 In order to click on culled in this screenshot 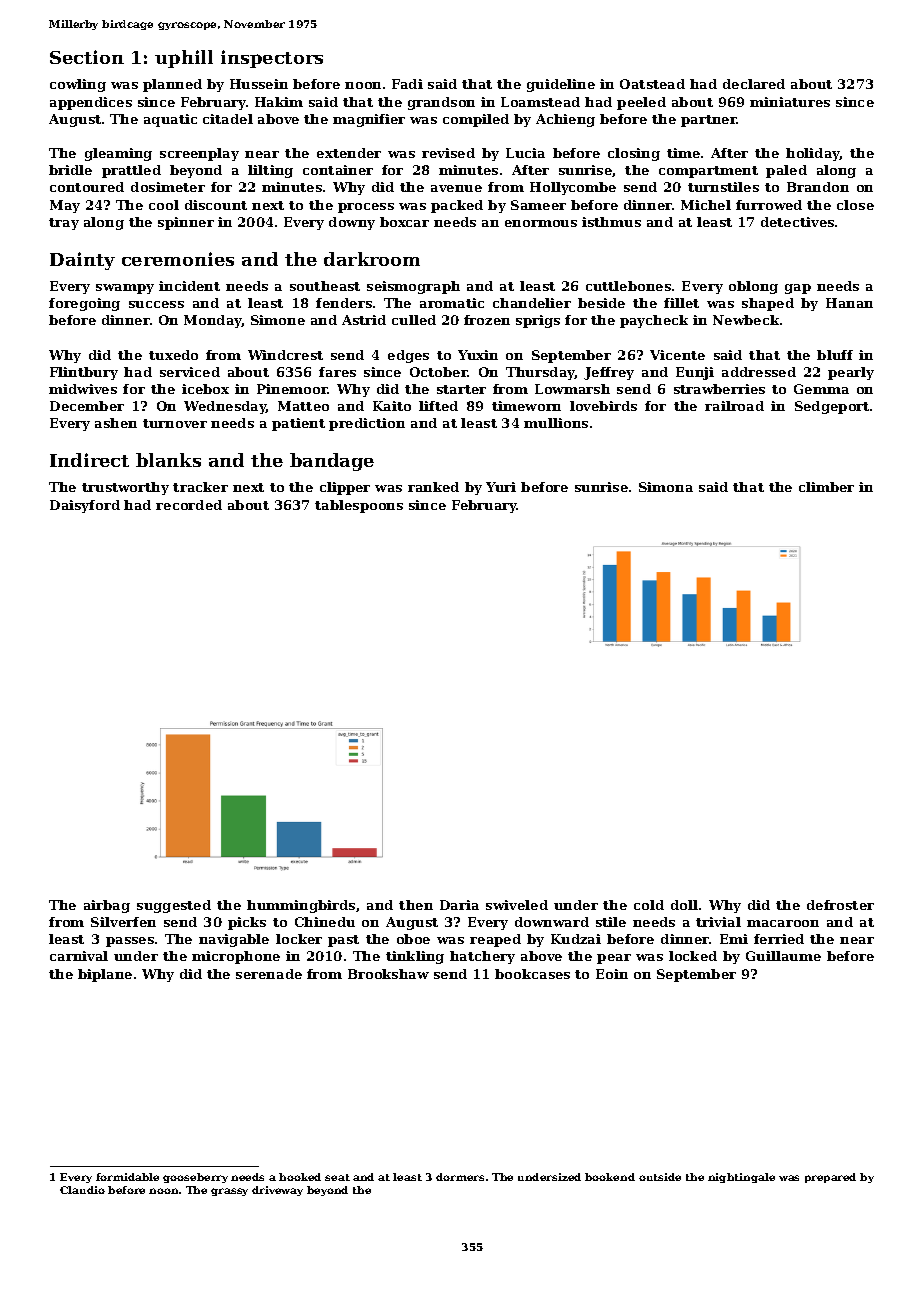, I will do `click(414, 320)`.
